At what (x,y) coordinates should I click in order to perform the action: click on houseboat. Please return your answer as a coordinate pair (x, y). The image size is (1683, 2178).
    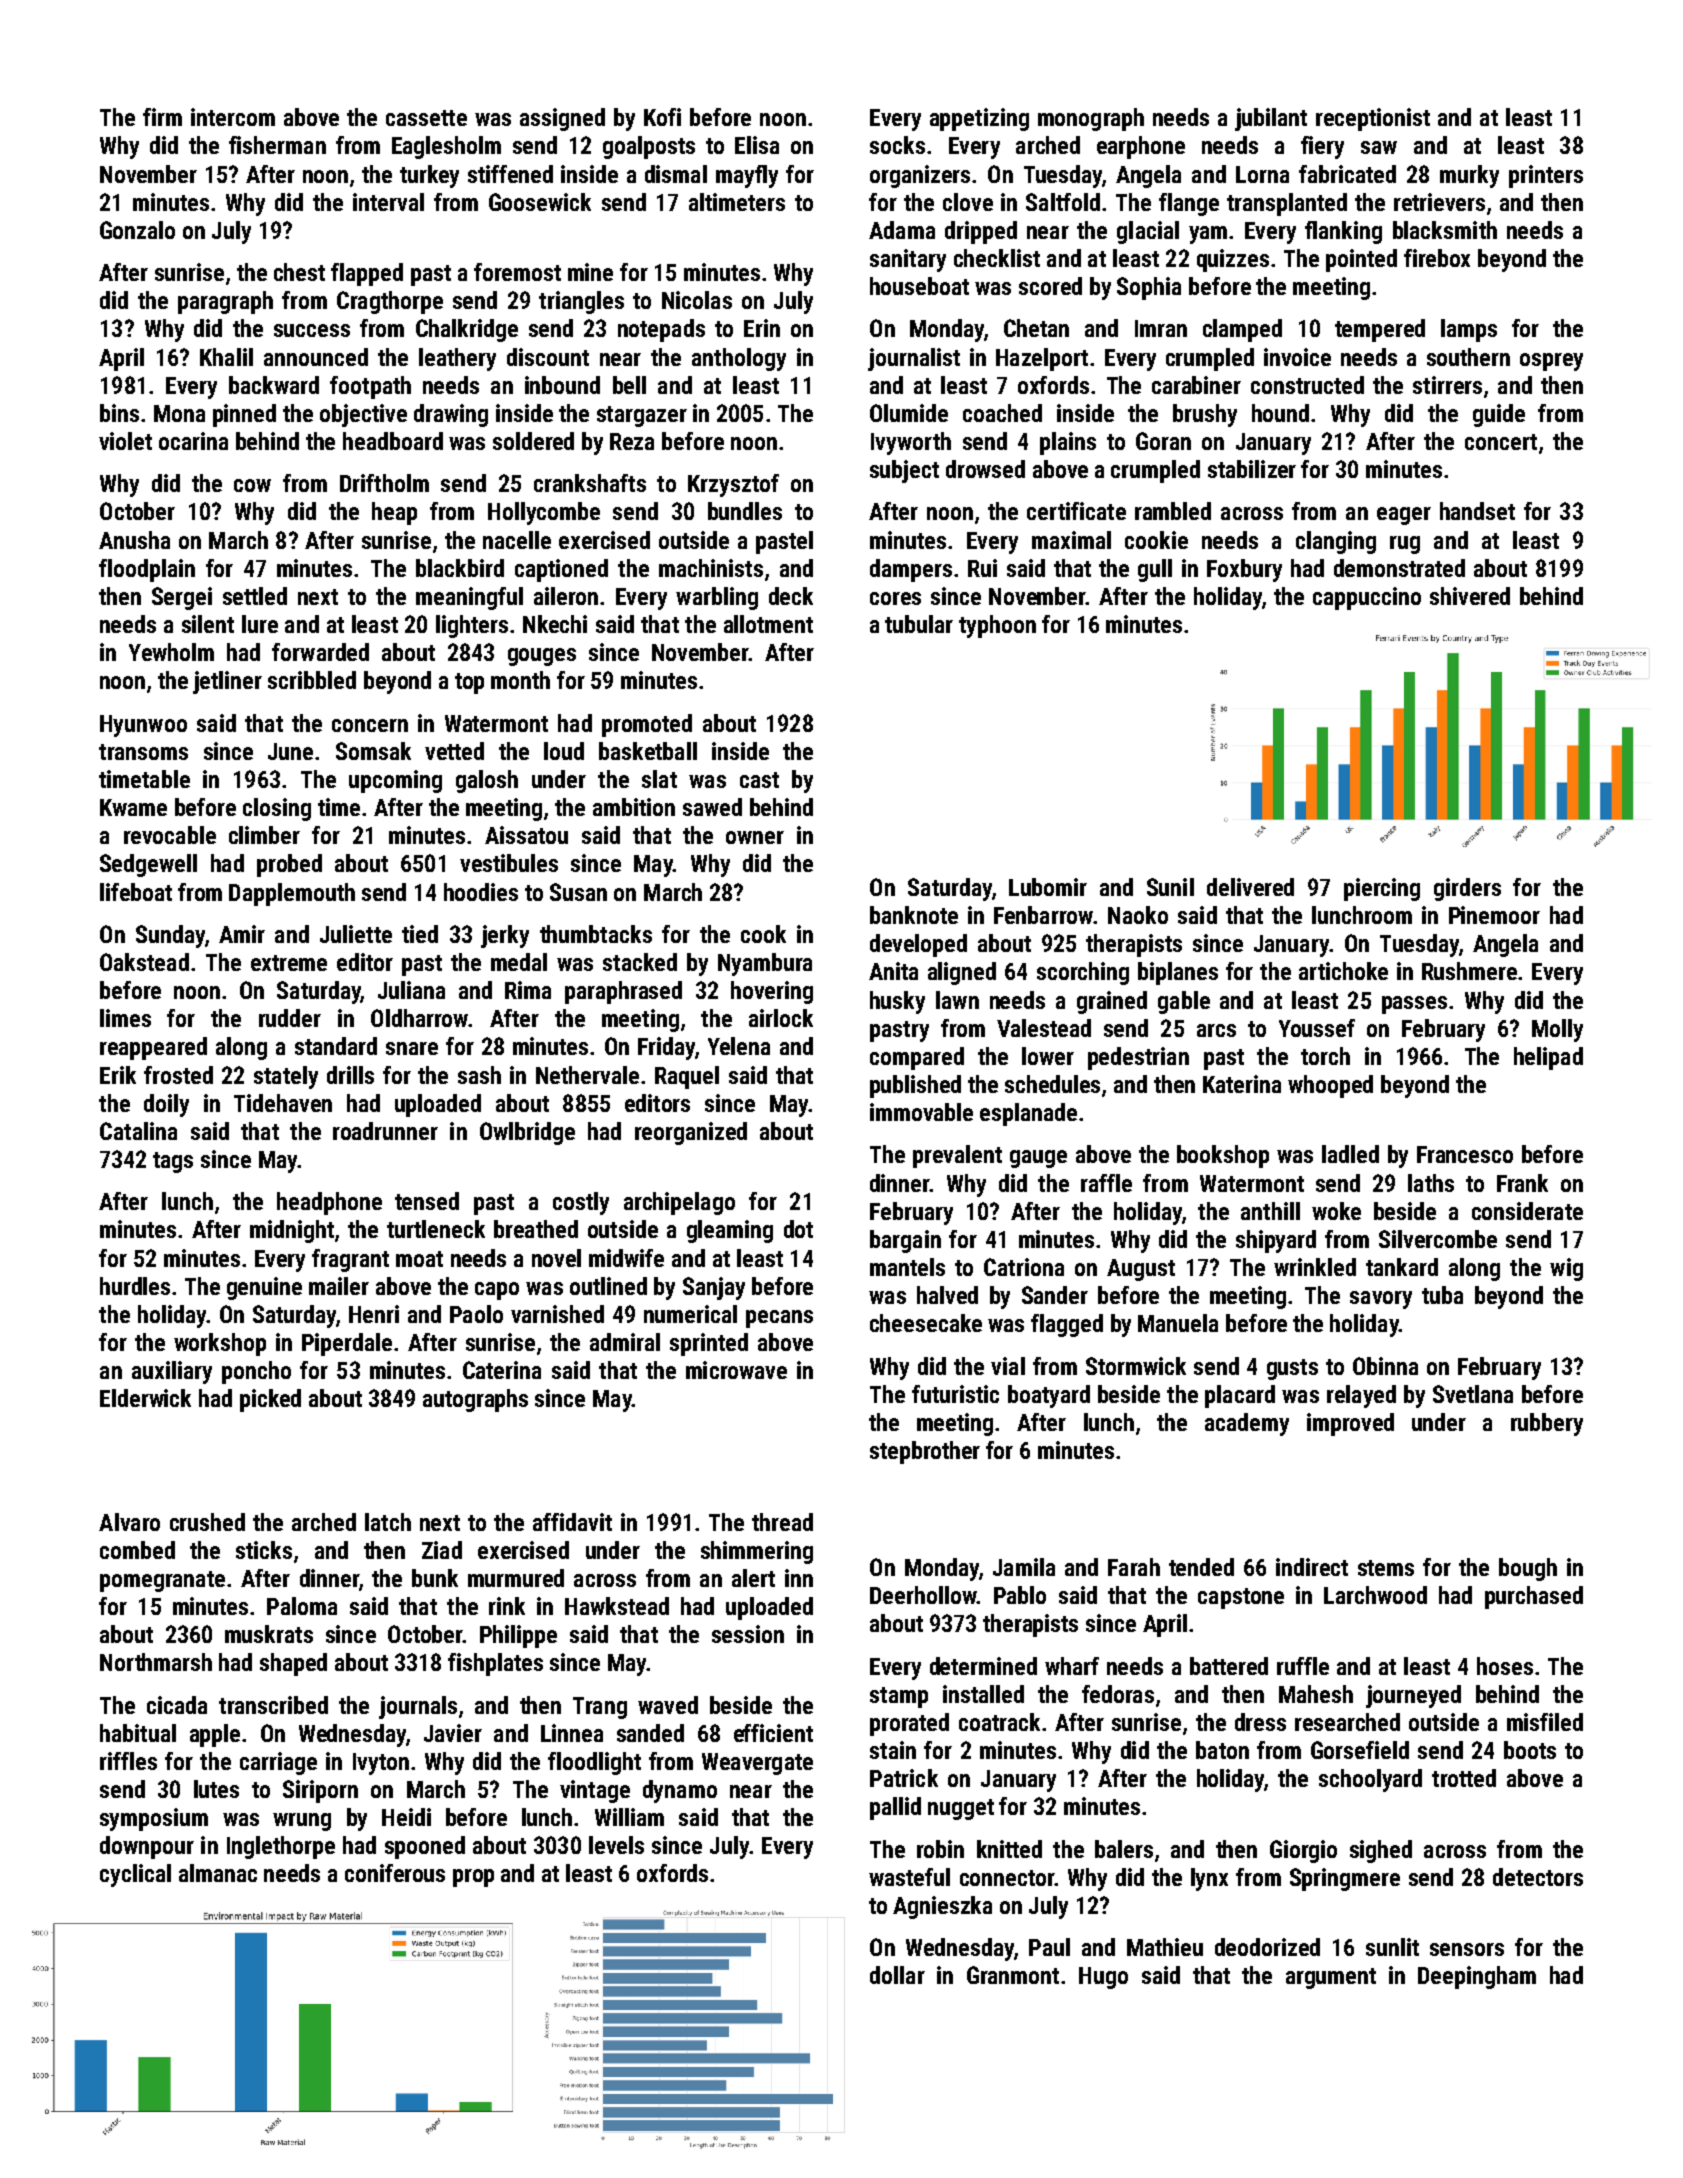
    Looking at the image, I should click on (919, 286).
